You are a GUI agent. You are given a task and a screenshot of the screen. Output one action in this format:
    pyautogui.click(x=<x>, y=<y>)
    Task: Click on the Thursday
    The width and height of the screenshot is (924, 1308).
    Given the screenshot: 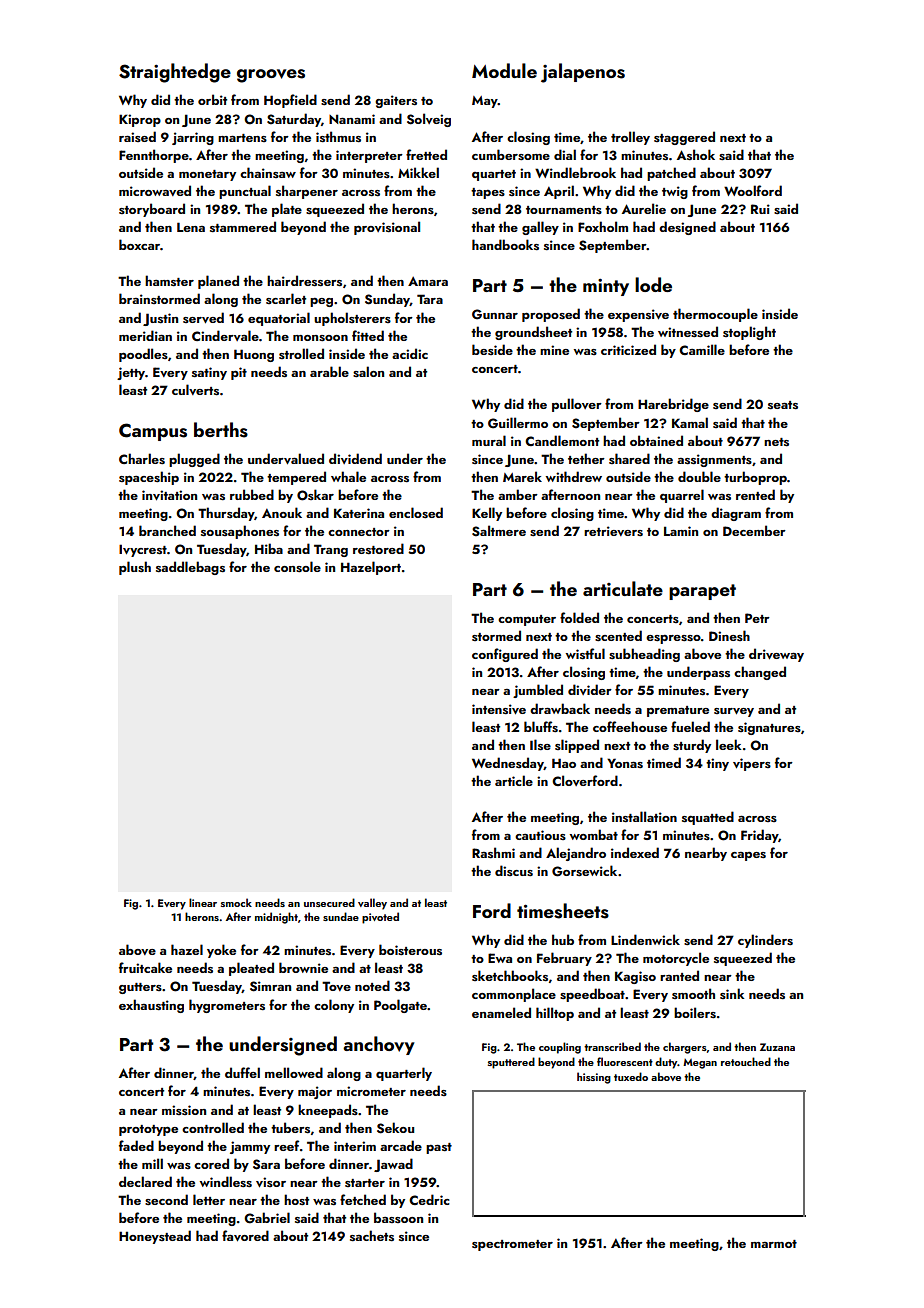 What is the action you would take?
    pyautogui.click(x=226, y=514)
